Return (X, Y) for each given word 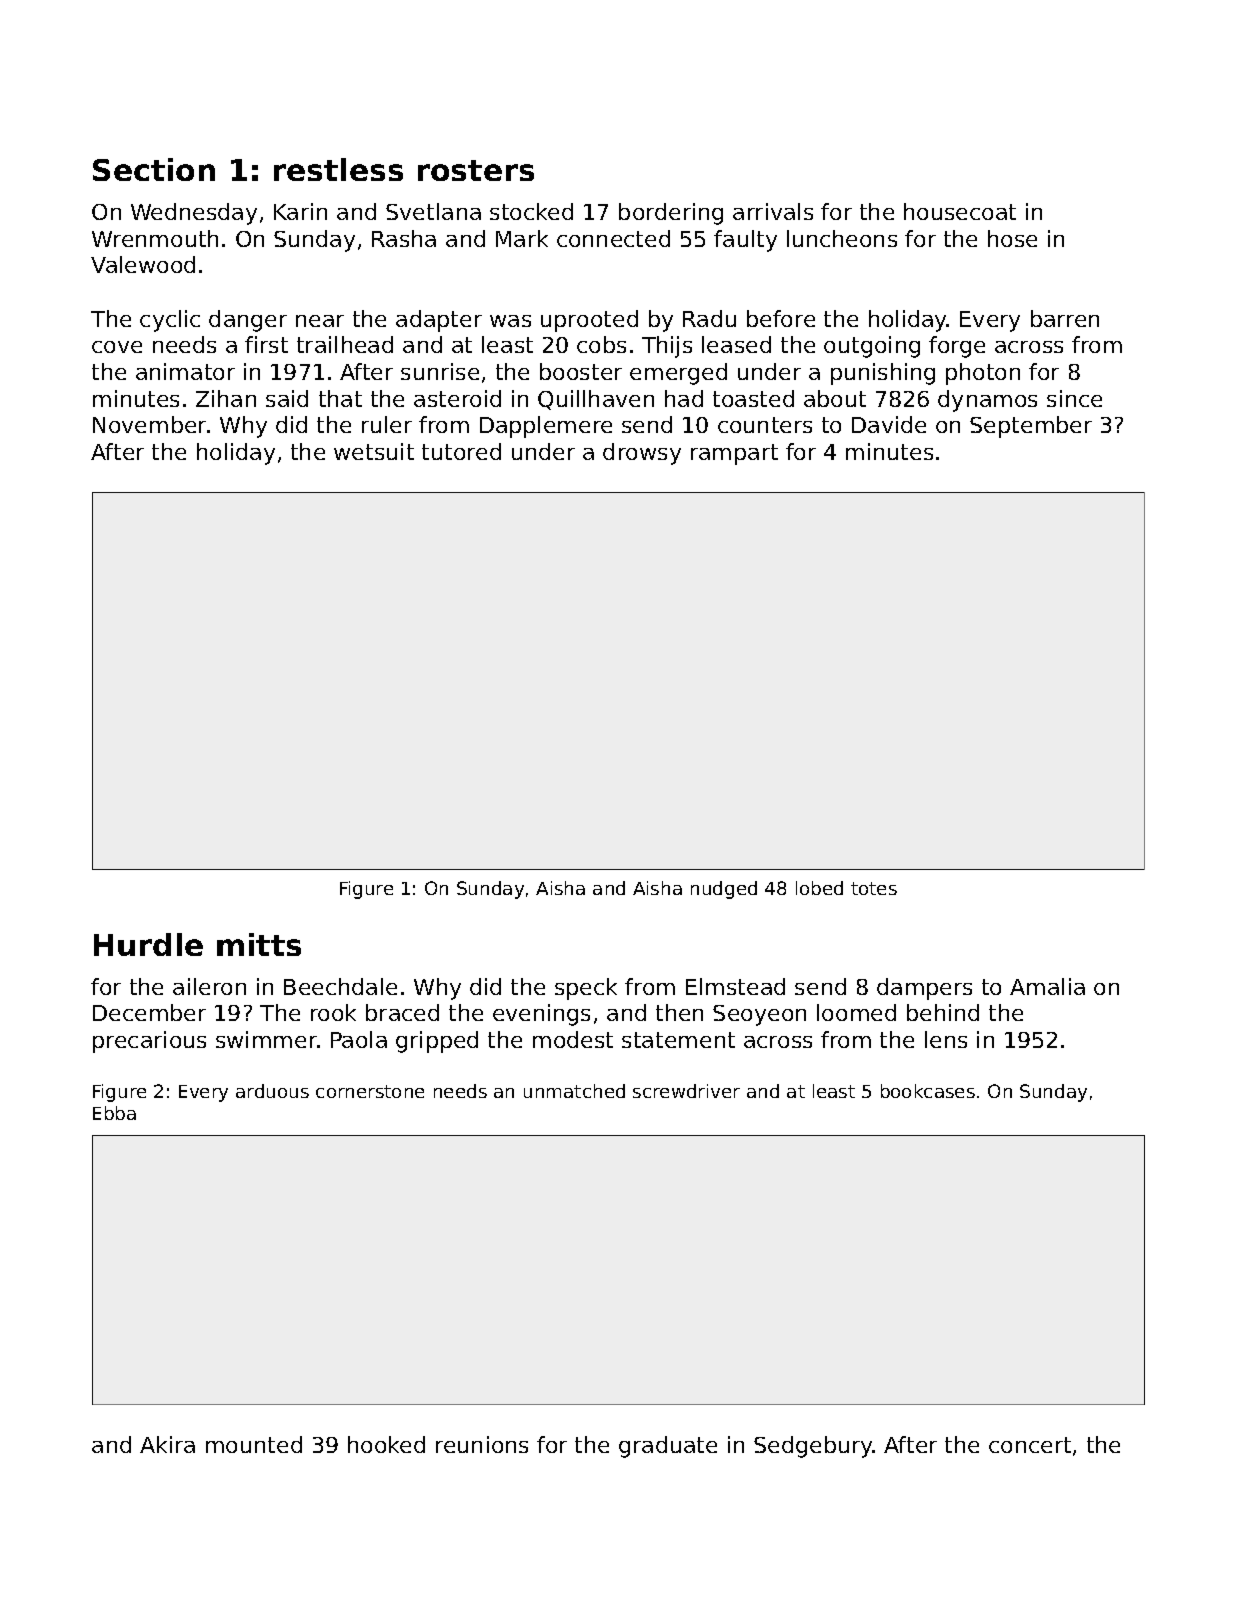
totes (874, 888)
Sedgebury (813, 1447)
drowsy (642, 454)
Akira (167, 1444)
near (320, 321)
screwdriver (686, 1091)
